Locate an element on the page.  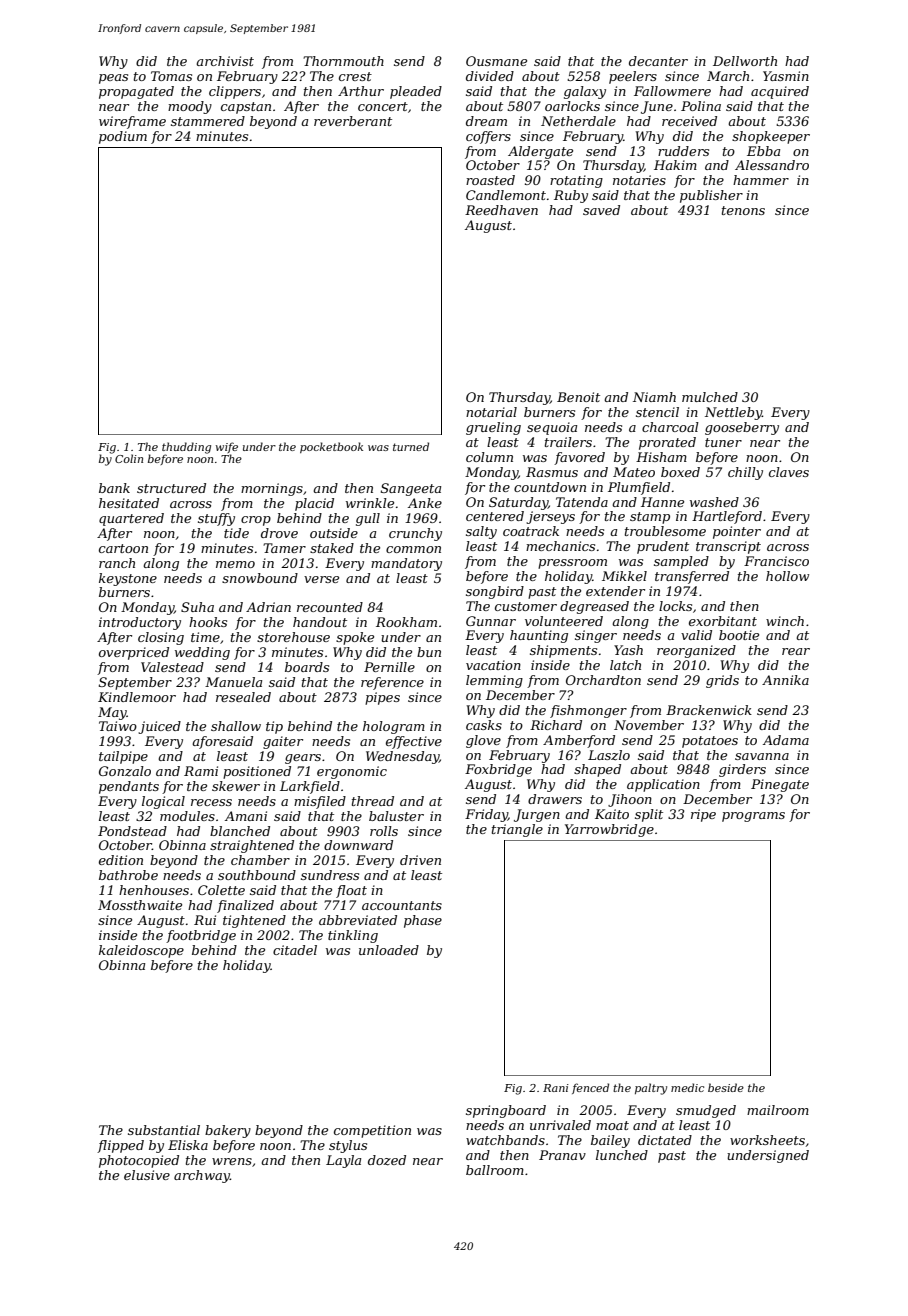
wrens is located at coordinates (232, 1161).
